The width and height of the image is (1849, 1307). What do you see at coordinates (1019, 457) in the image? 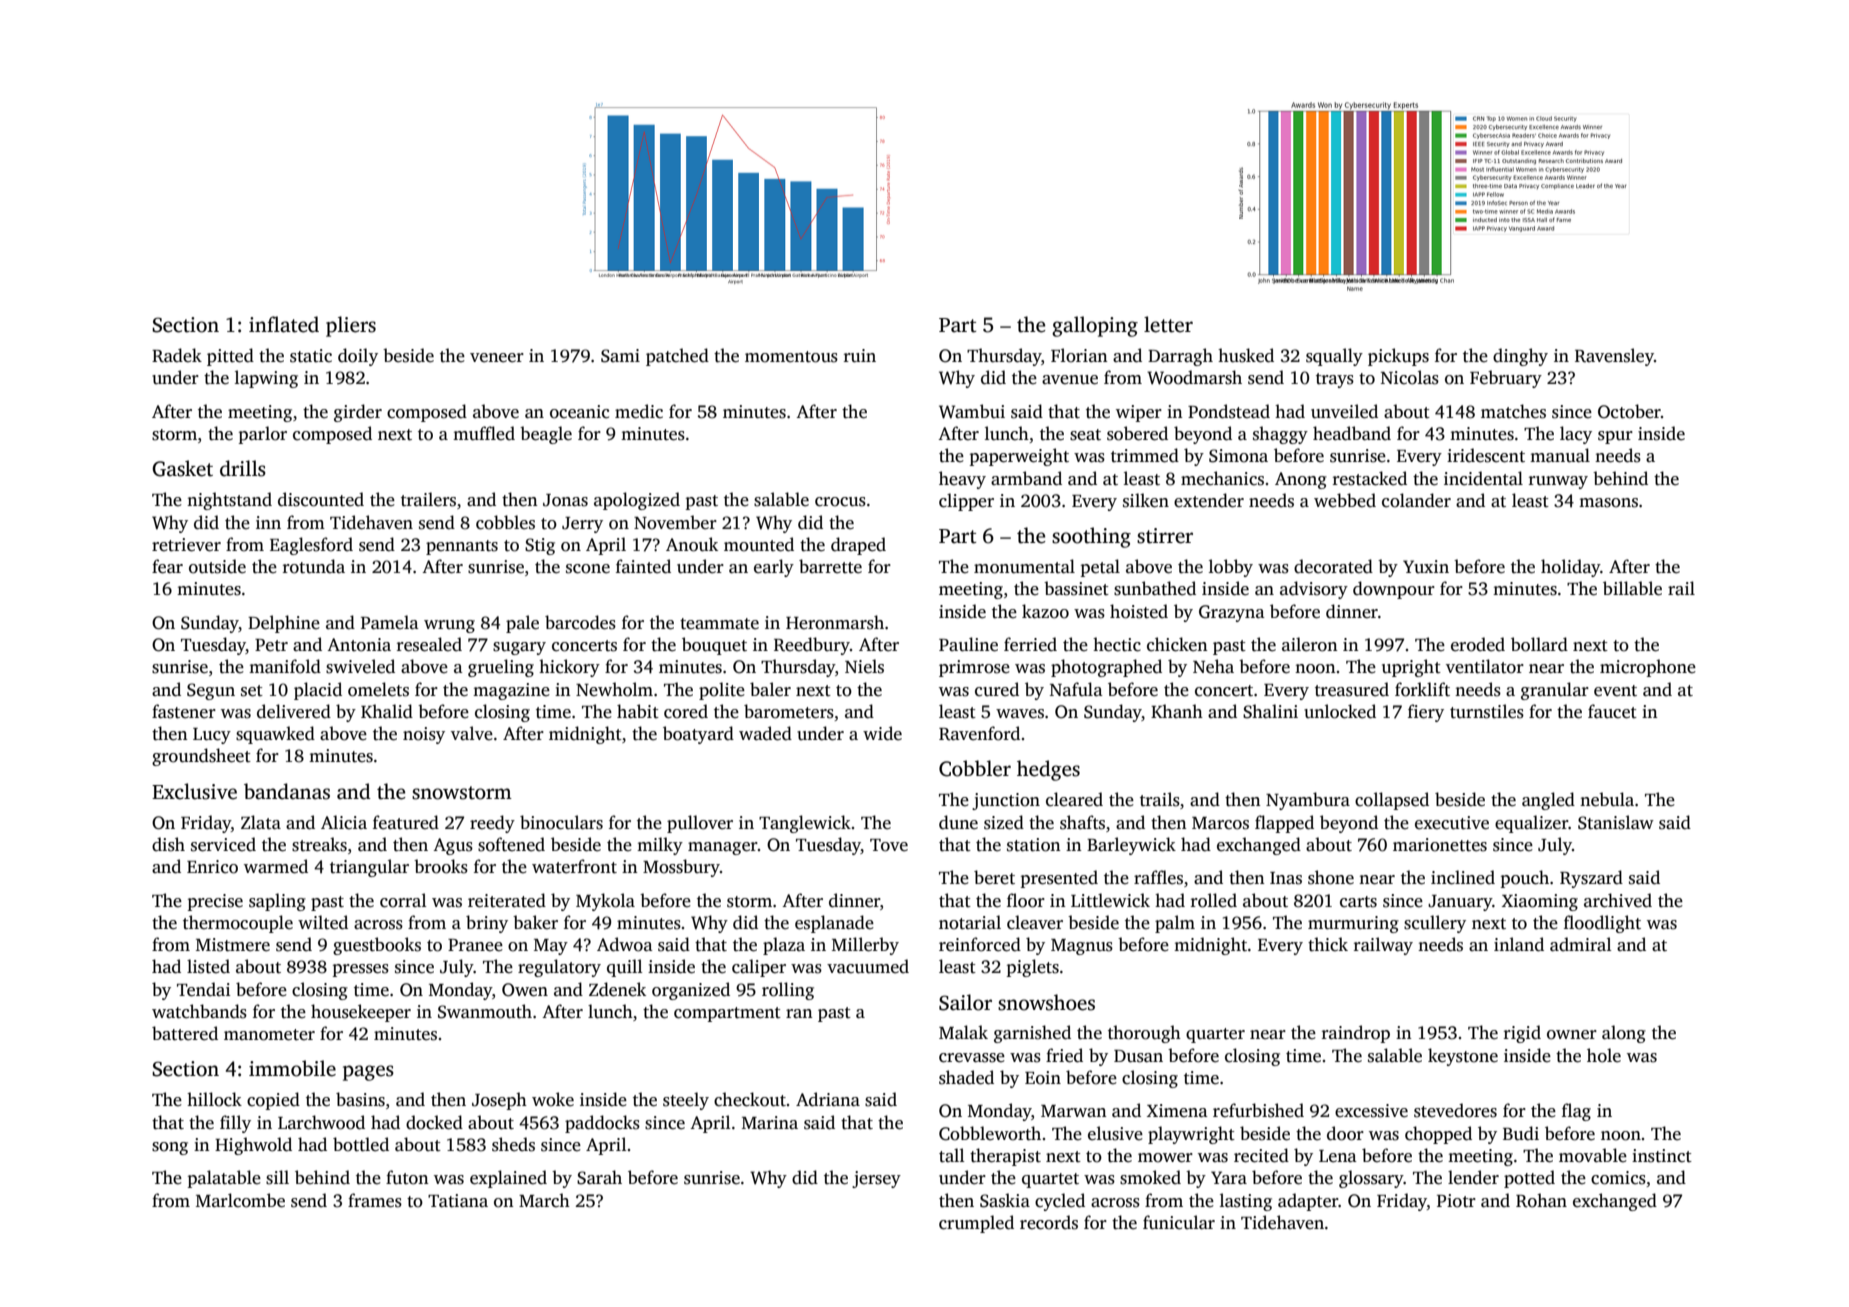
I see `paperweight` at bounding box center [1019, 457].
